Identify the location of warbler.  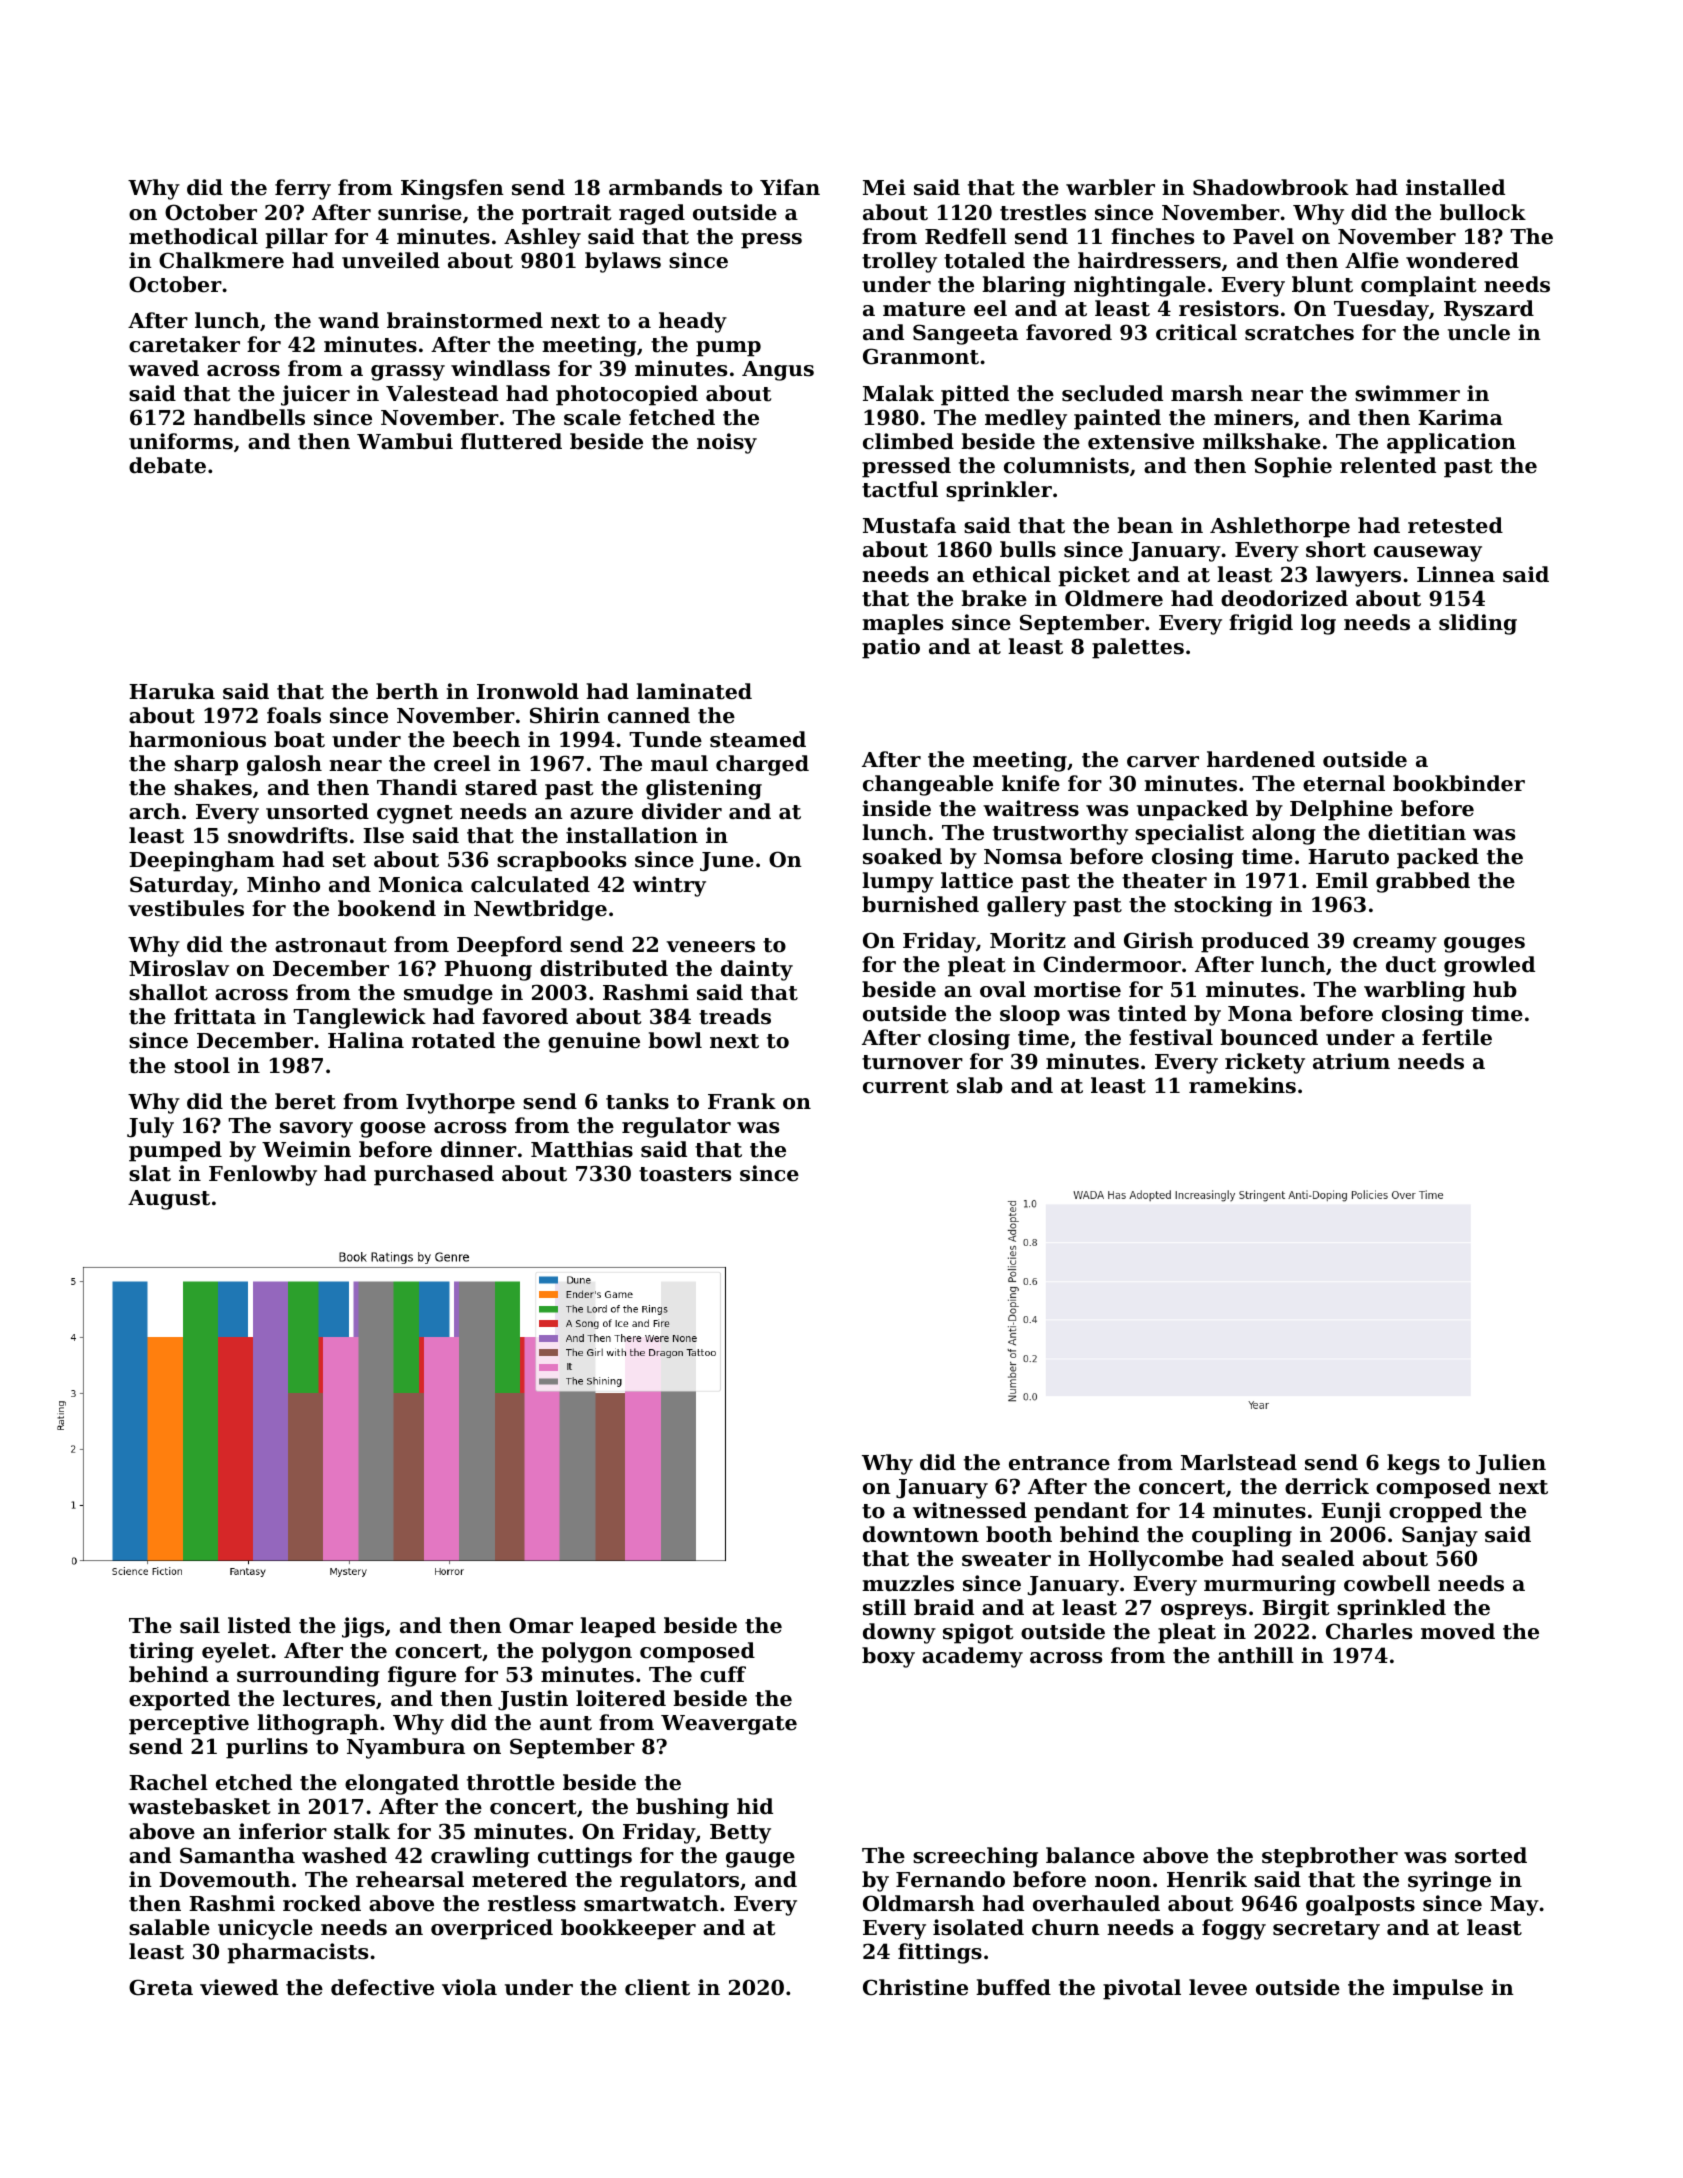
(1110, 187).
